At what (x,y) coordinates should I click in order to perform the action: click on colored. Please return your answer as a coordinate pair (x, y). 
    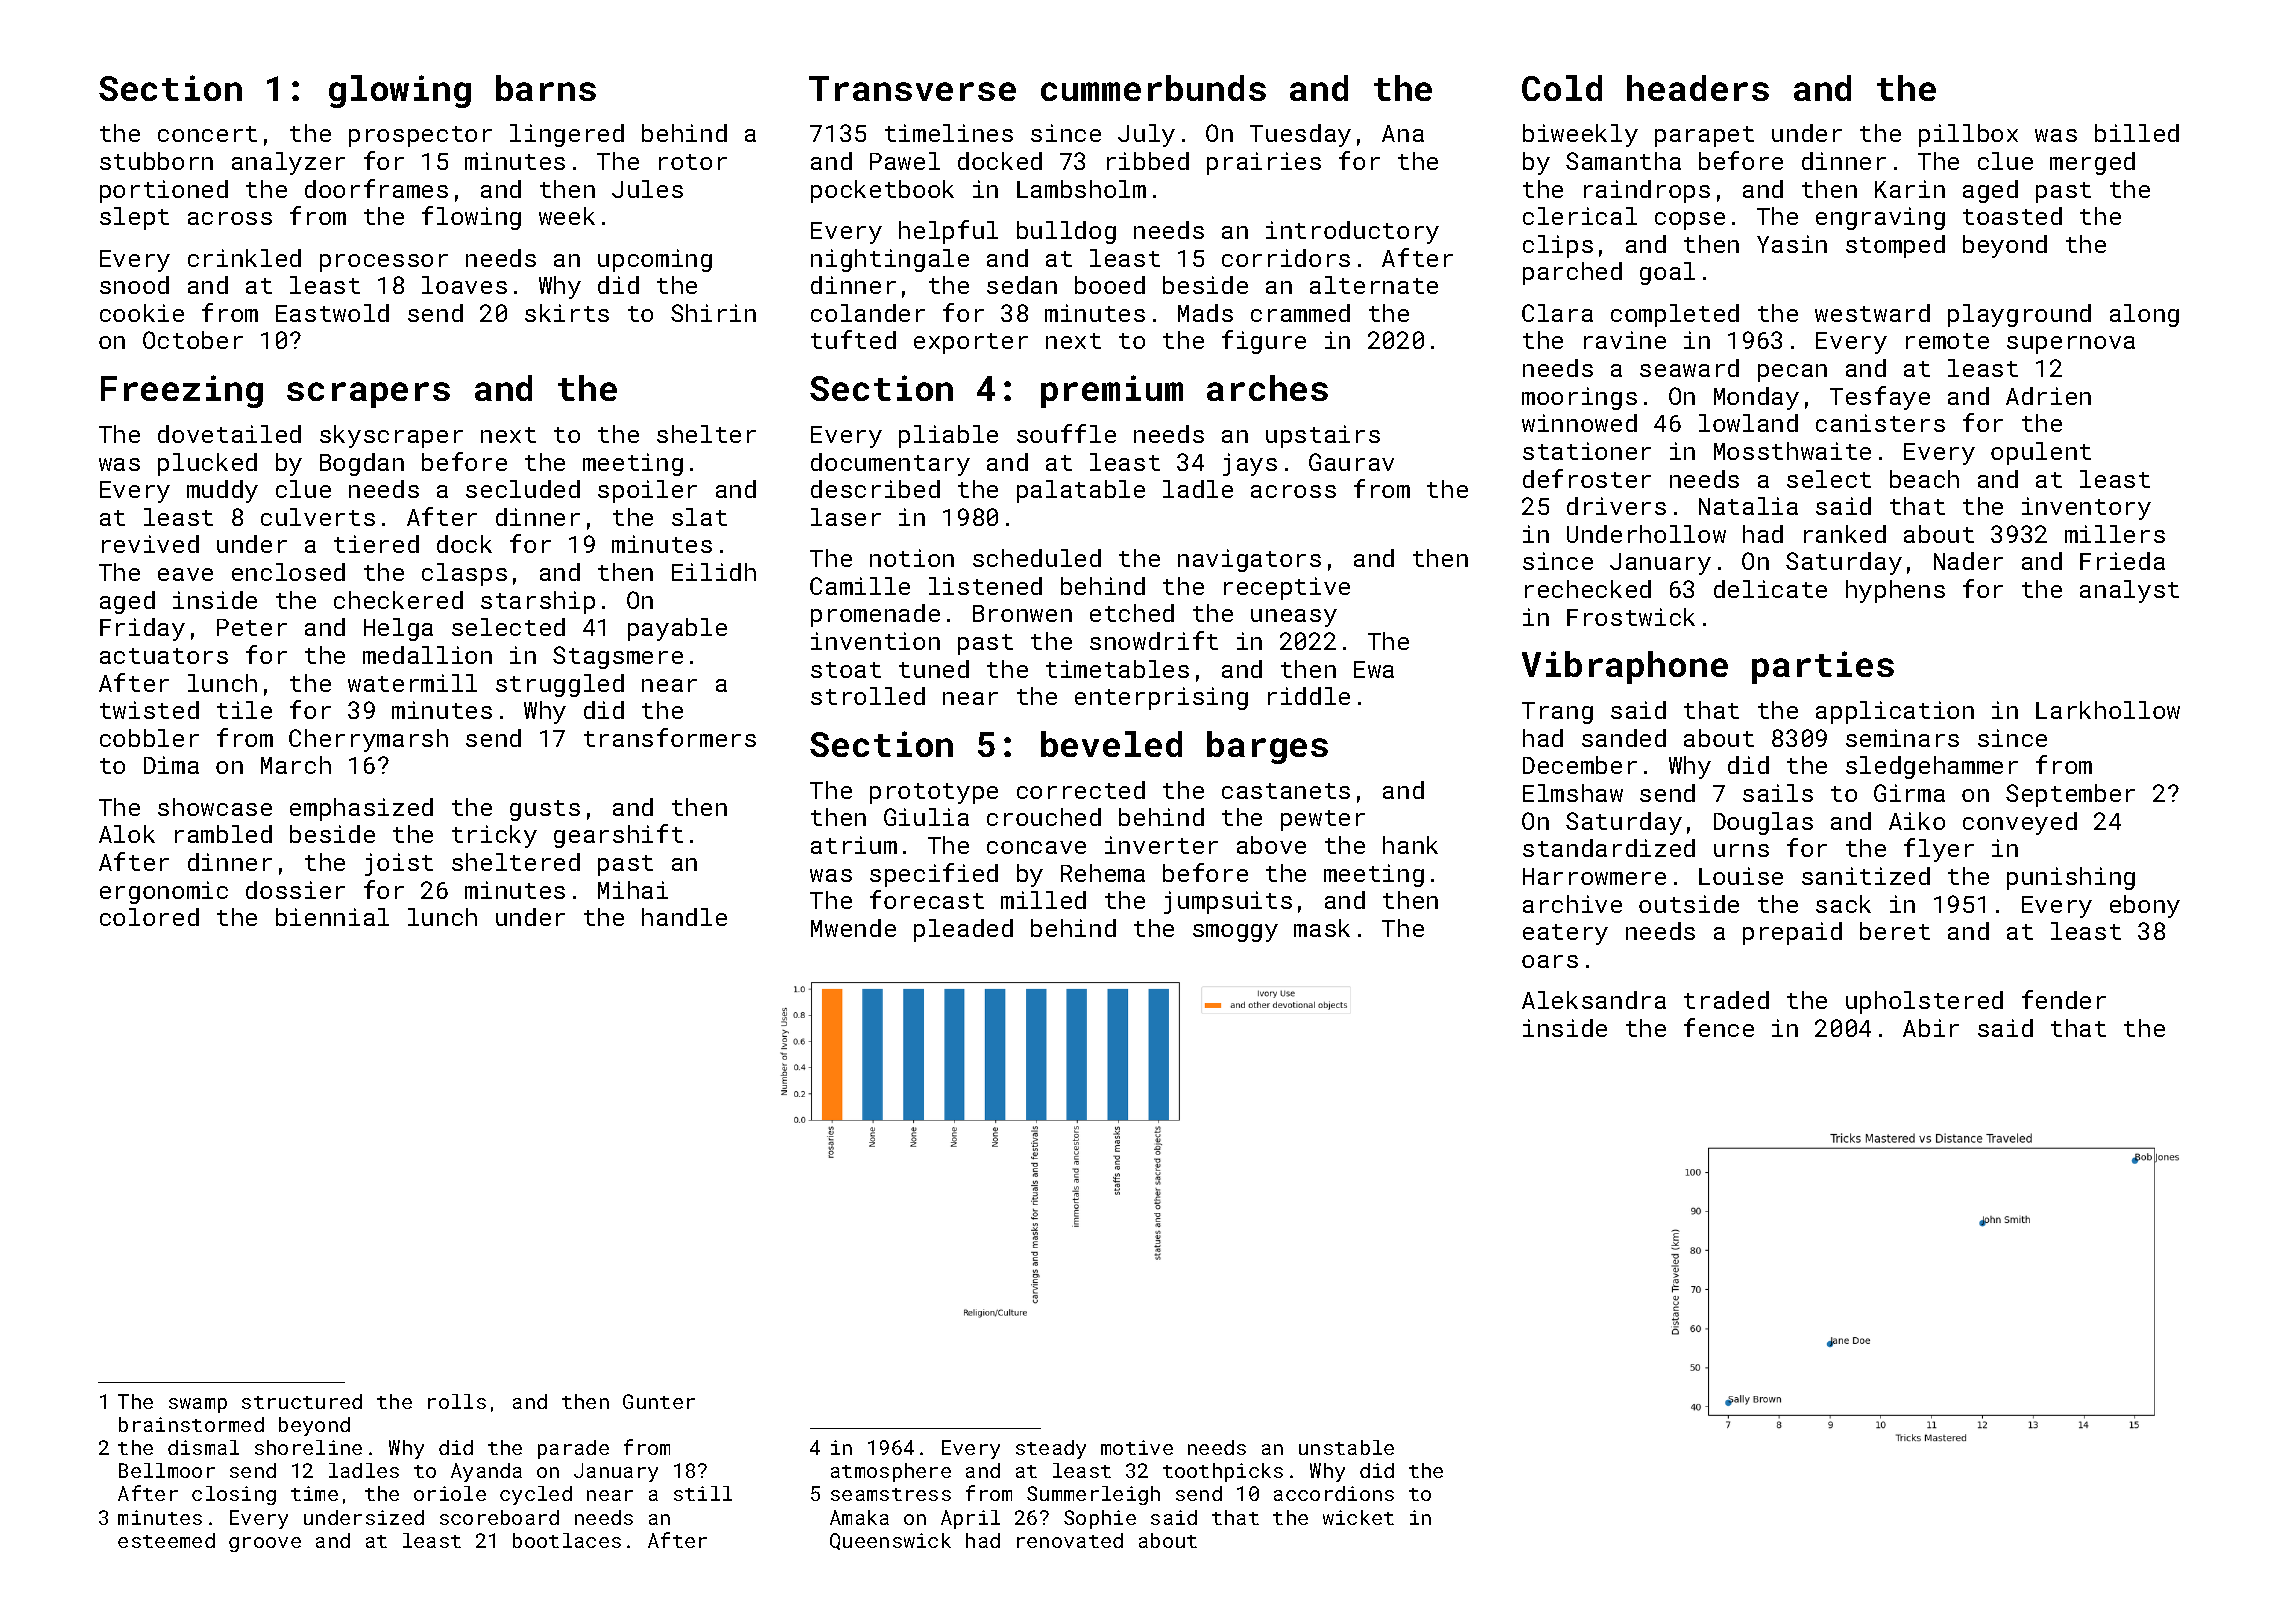
    Looking at the image, I should click on (149, 917).
